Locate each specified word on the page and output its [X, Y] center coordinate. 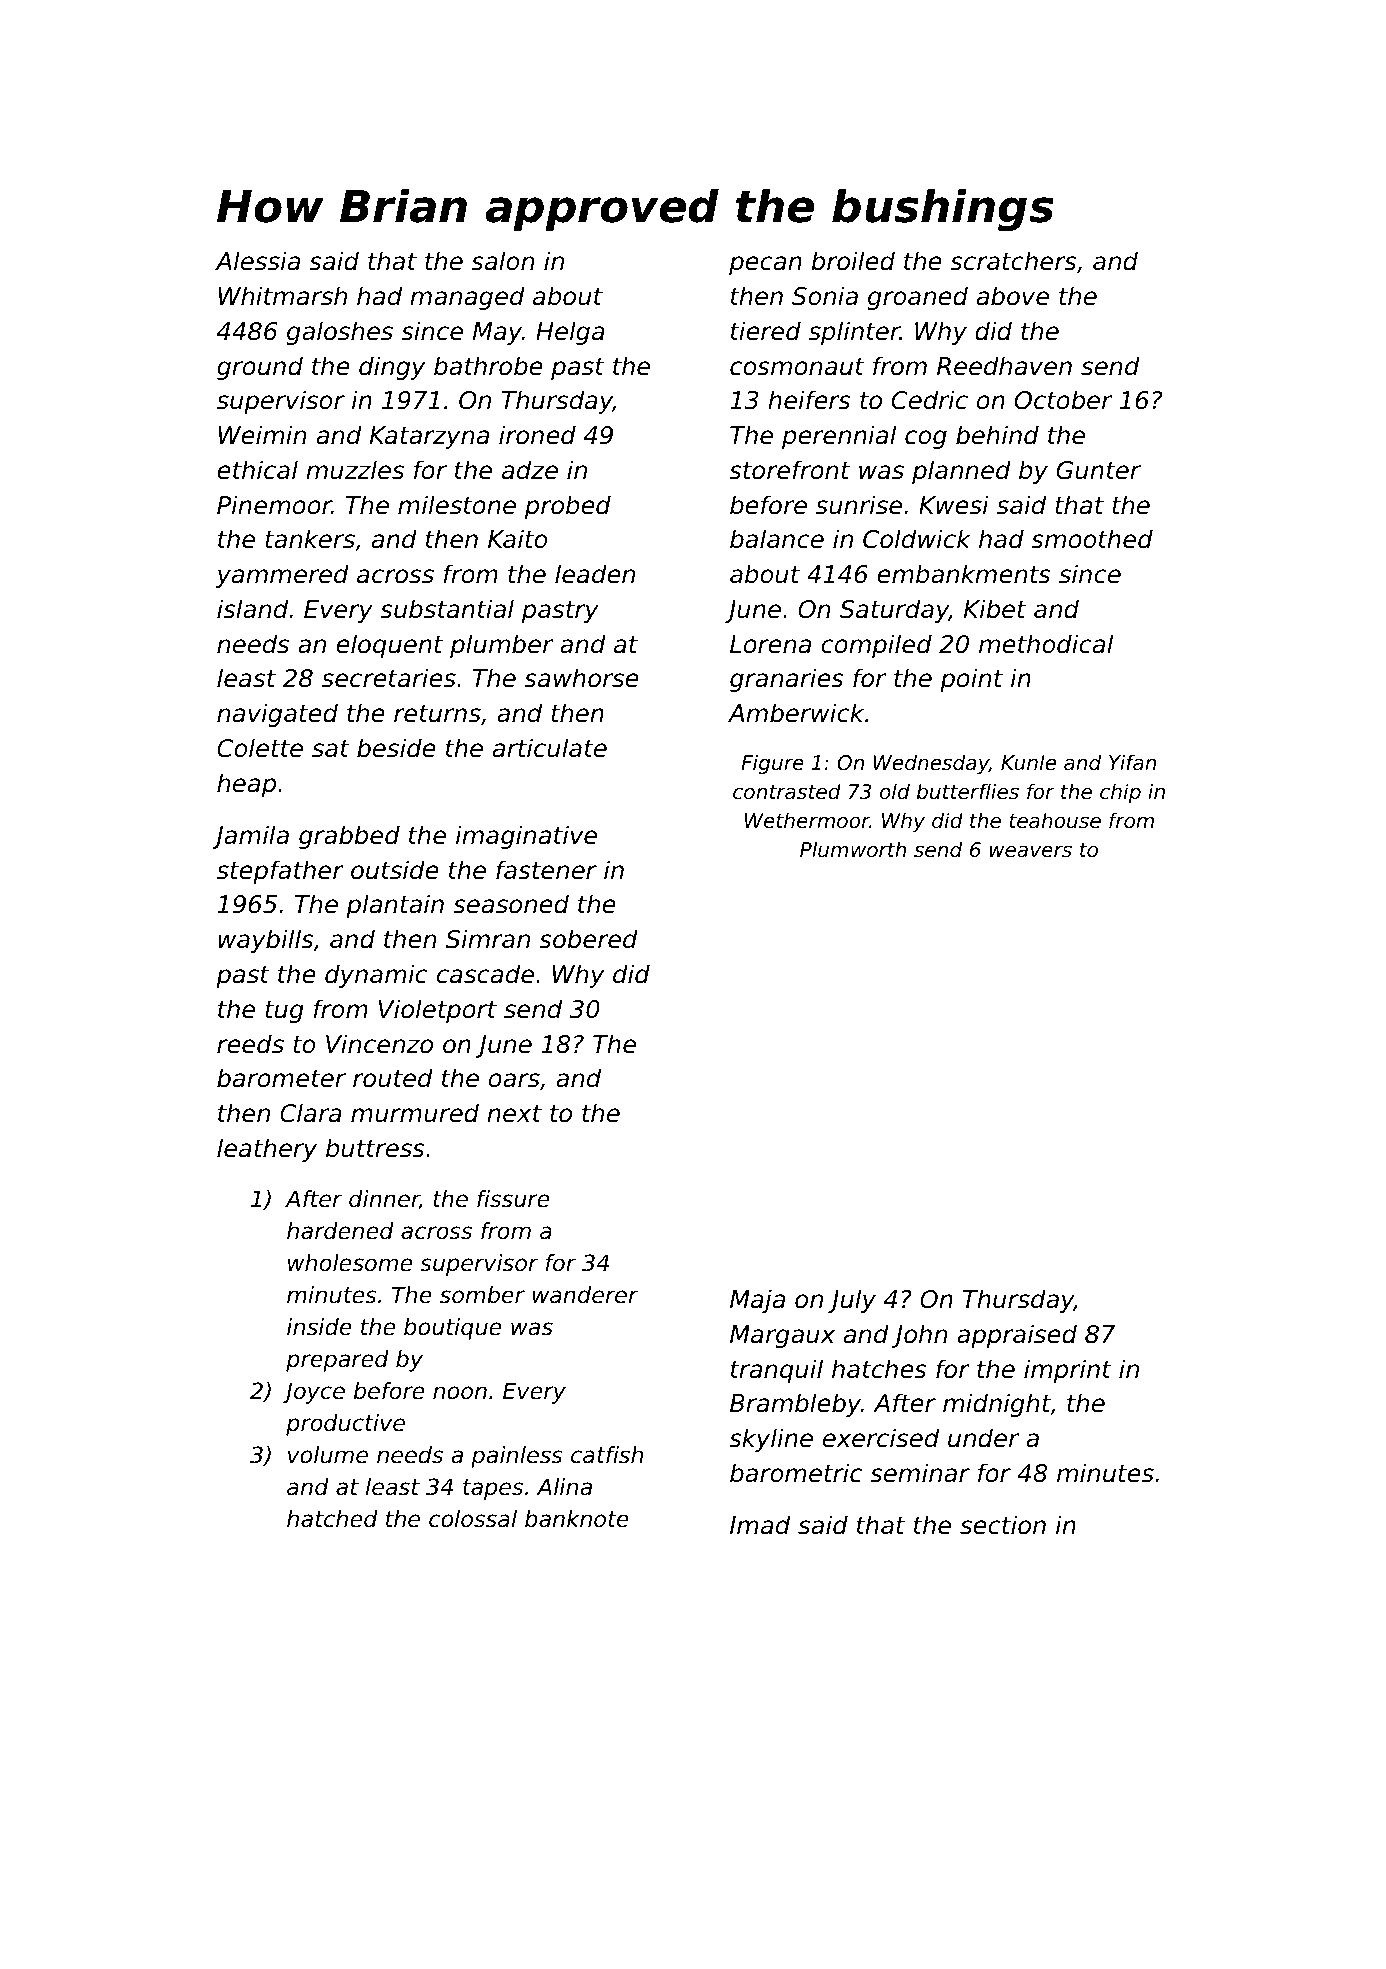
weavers [1031, 851]
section [1003, 1525]
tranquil [777, 1371]
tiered [766, 331]
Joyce [314, 1393]
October [1063, 400]
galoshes [340, 333]
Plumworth [853, 849]
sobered [588, 939]
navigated [277, 715]
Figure [772, 764]
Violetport [438, 1011]
